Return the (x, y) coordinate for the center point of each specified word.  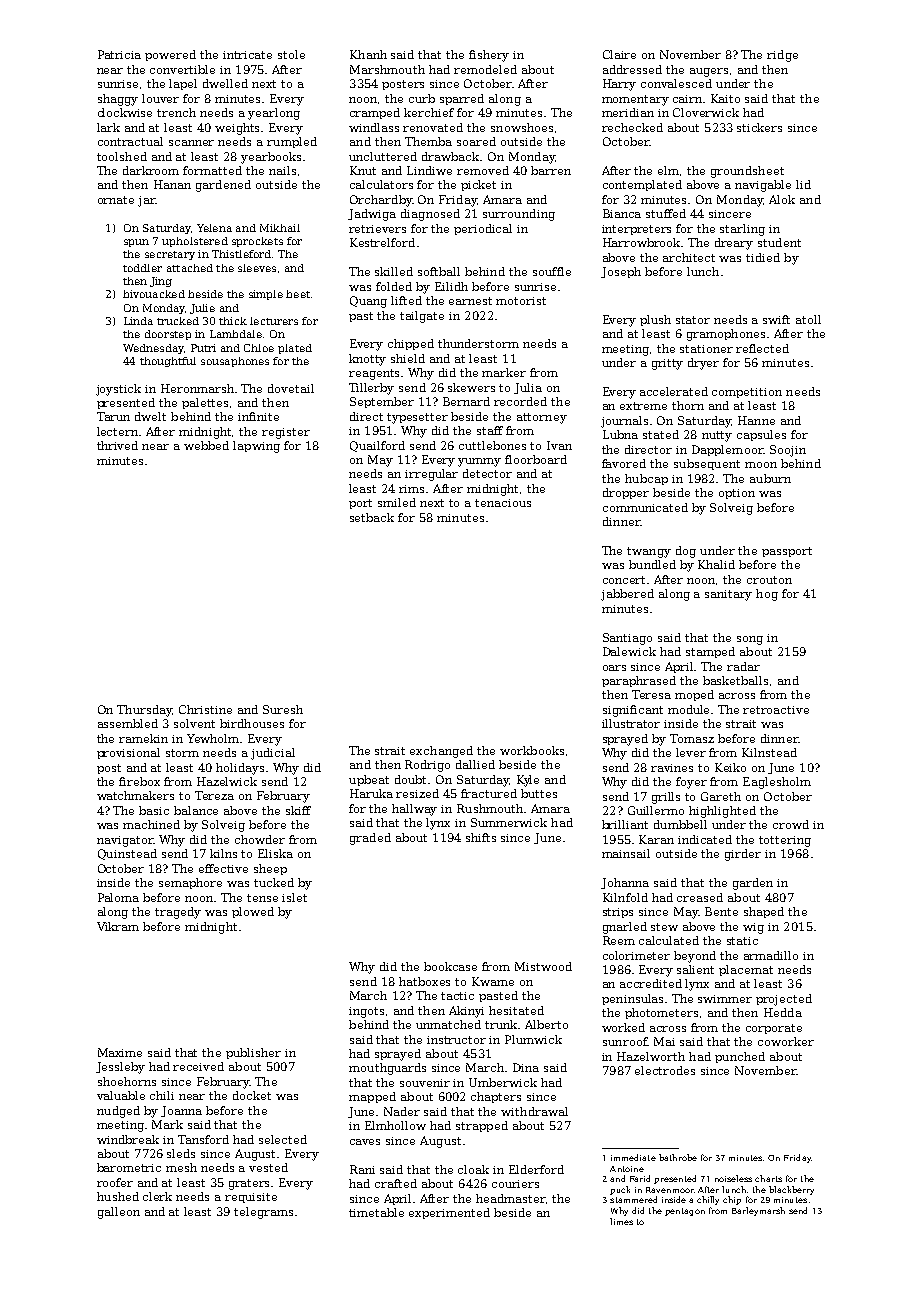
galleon (119, 1213)
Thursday (144, 711)
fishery (489, 56)
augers (709, 72)
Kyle (528, 781)
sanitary (728, 595)
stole (291, 54)
